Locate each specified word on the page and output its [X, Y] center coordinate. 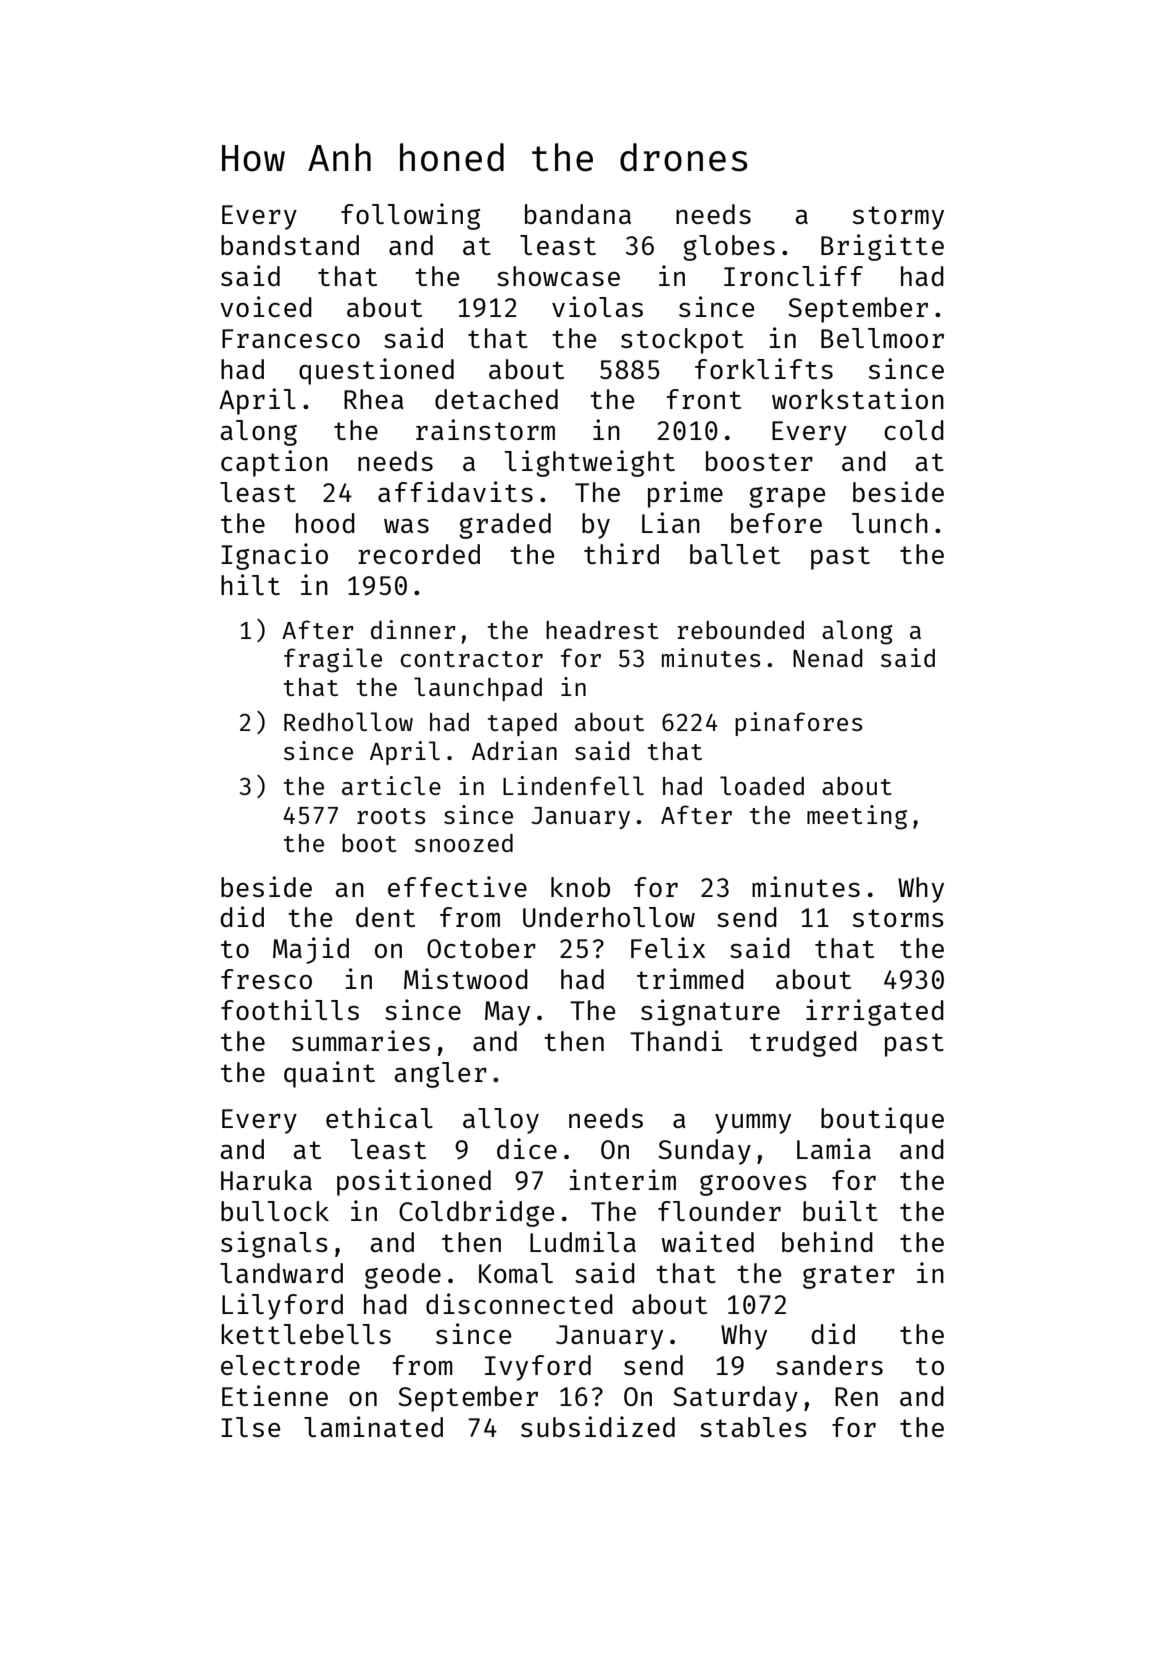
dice [527, 1148]
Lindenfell [573, 785]
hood [325, 523]
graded [505, 526]
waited [708, 1241]
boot [369, 843]
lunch [890, 523]
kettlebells [306, 1334]
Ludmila [583, 1241]
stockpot [682, 341]
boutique [882, 1120]
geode [403, 1276]
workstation [858, 398]
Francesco [291, 338]
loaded [762, 785]
